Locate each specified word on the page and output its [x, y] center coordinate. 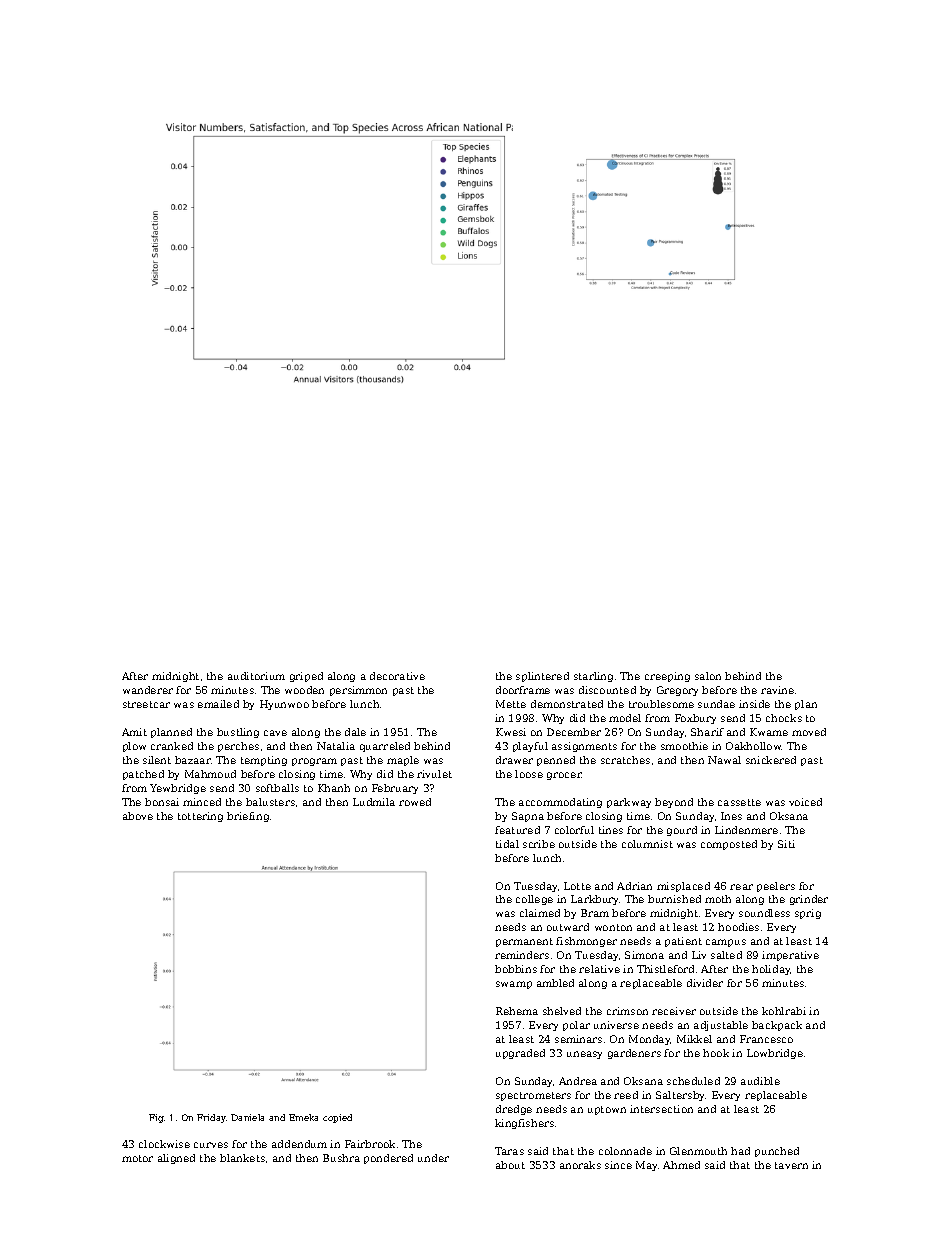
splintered [542, 677]
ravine [777, 690]
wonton [613, 927]
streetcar [146, 704]
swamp [514, 985]
